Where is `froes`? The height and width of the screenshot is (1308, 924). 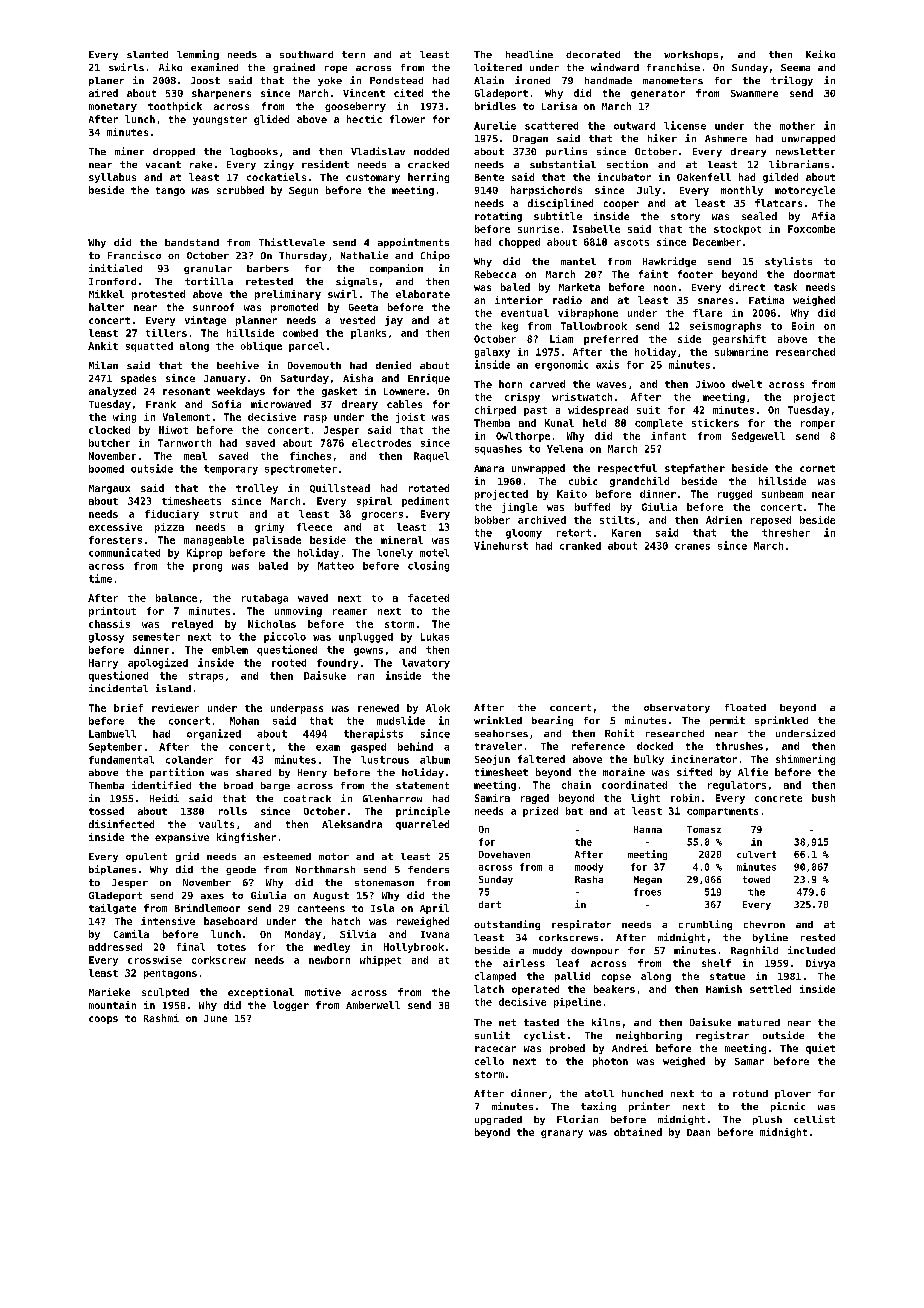
froes is located at coordinates (647, 892).
